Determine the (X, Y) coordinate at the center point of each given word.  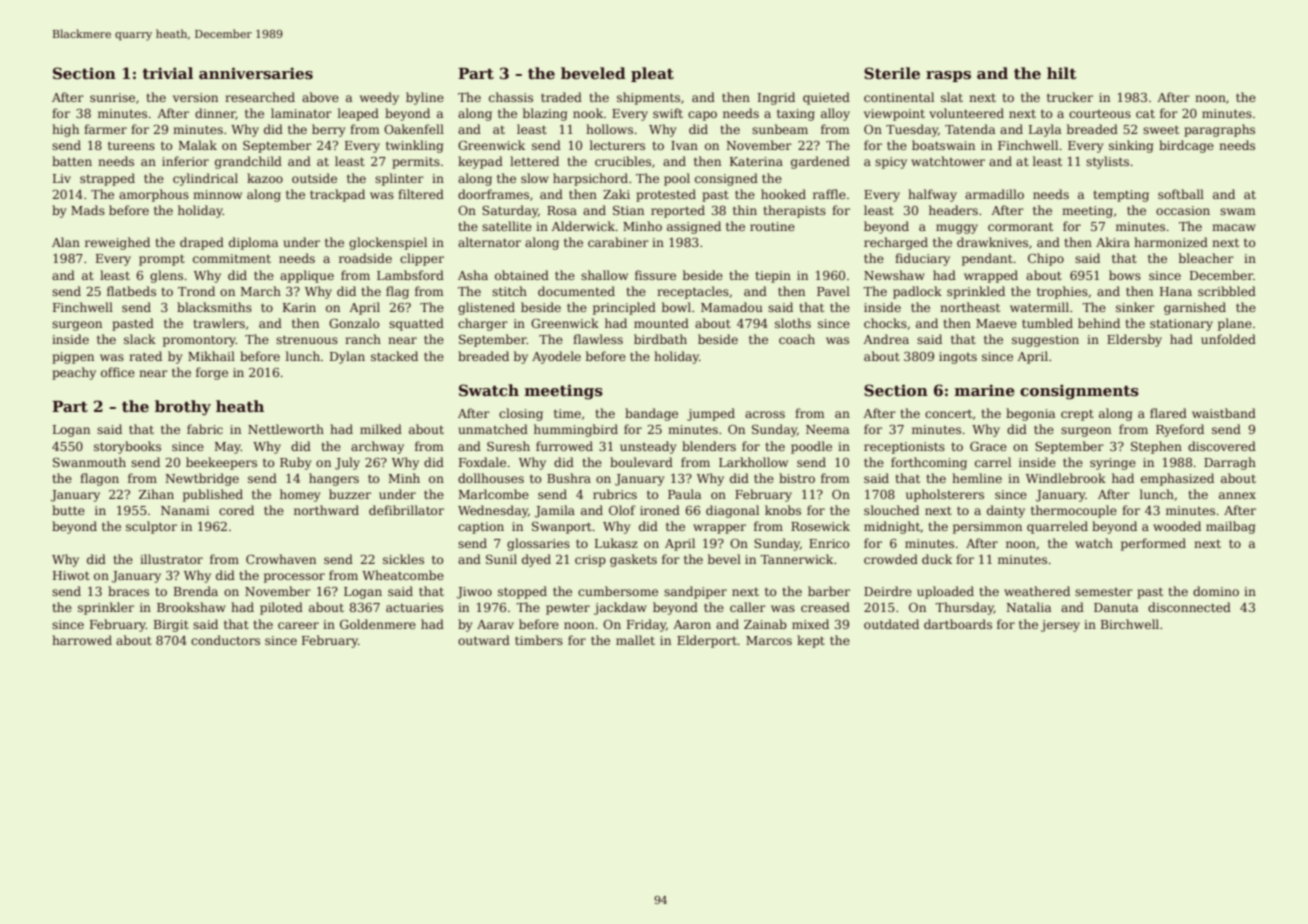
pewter (568, 609)
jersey (1060, 626)
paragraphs (1219, 130)
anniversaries (256, 73)
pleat (652, 74)
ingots (958, 358)
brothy (183, 408)
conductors (225, 640)
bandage (651, 414)
